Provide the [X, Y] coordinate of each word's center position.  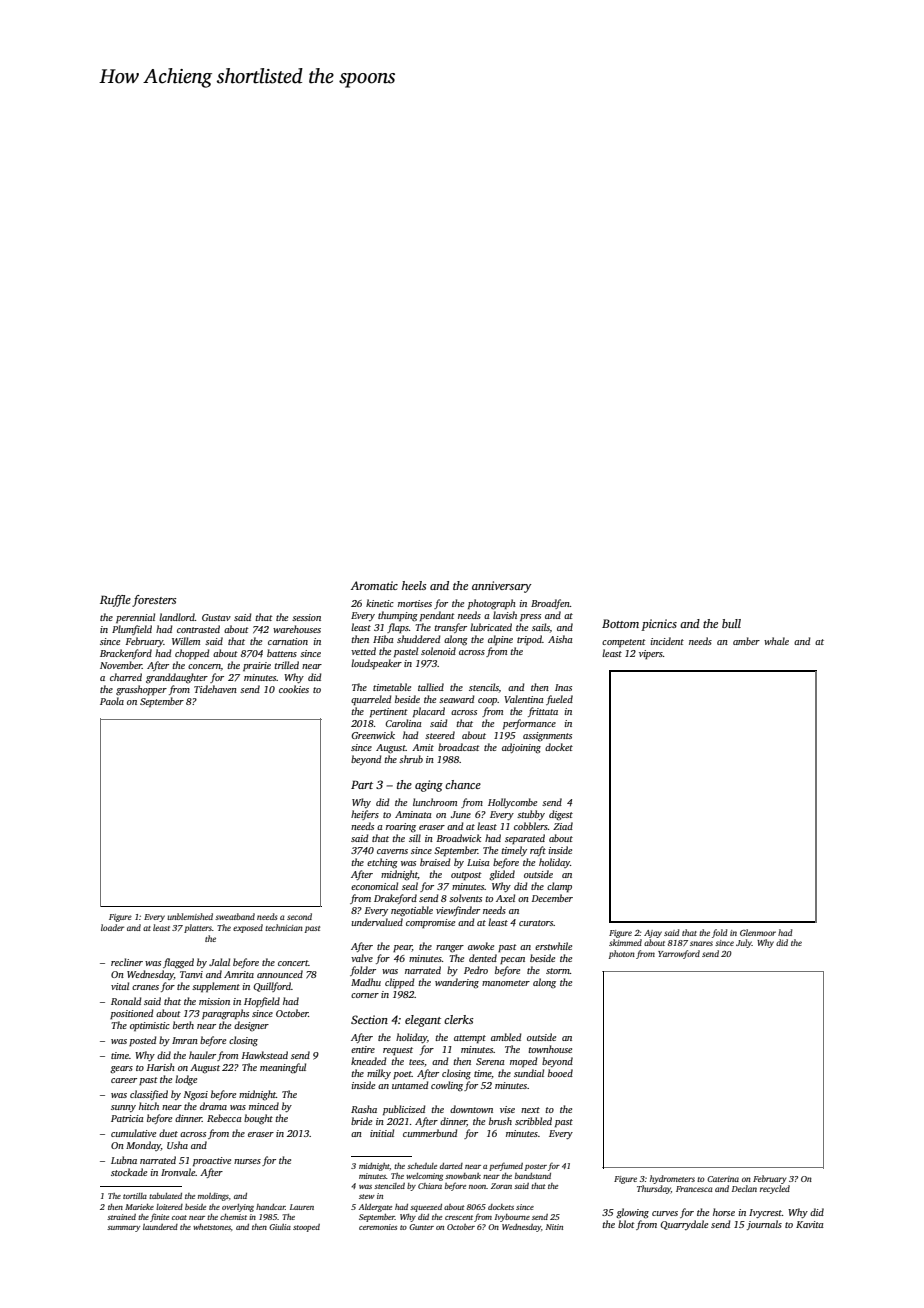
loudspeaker [376, 664]
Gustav [216, 617]
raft [538, 851]
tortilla [135, 1196]
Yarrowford [679, 954]
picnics [659, 625]
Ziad [563, 826]
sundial [529, 1073]
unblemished [190, 916]
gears [121, 1070]
